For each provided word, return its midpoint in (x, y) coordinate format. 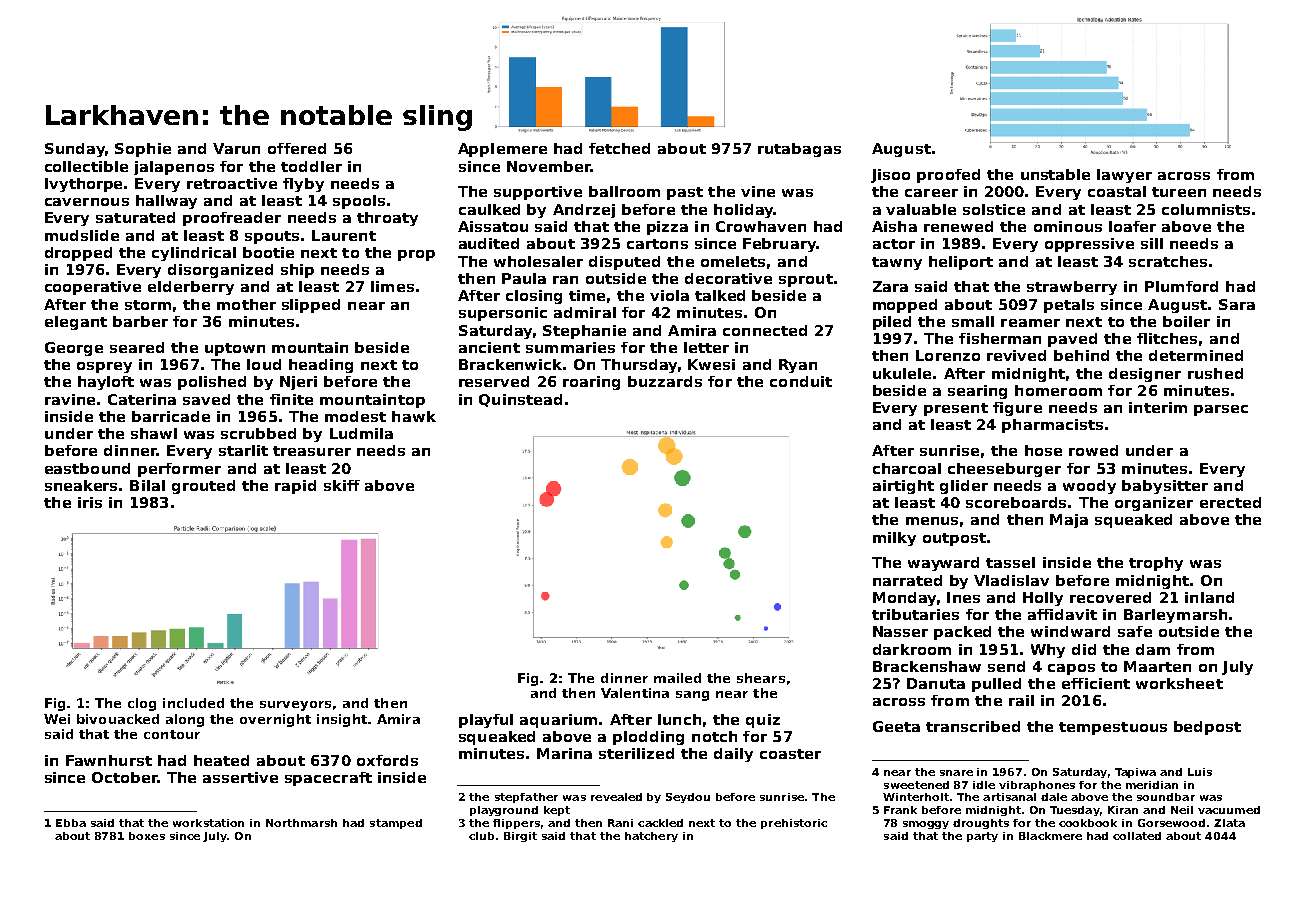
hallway (166, 202)
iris (90, 502)
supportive (538, 193)
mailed (677, 678)
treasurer (312, 451)
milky (894, 539)
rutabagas (799, 150)
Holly (1043, 599)
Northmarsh (301, 823)
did (1084, 649)
